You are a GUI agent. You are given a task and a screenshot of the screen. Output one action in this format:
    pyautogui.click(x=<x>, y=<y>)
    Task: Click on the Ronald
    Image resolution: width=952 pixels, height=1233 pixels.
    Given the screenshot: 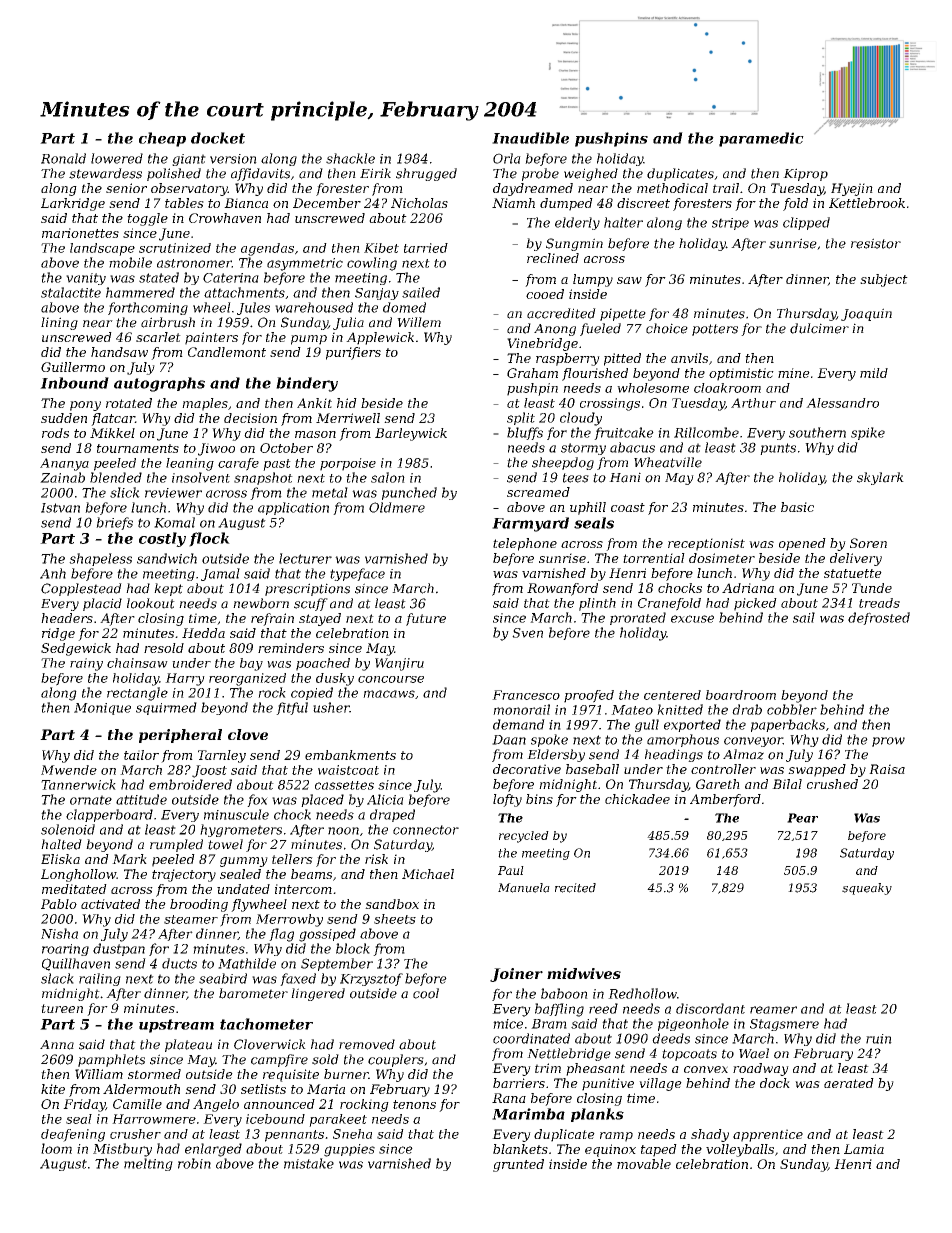 What is the action you would take?
    pyautogui.click(x=63, y=158)
